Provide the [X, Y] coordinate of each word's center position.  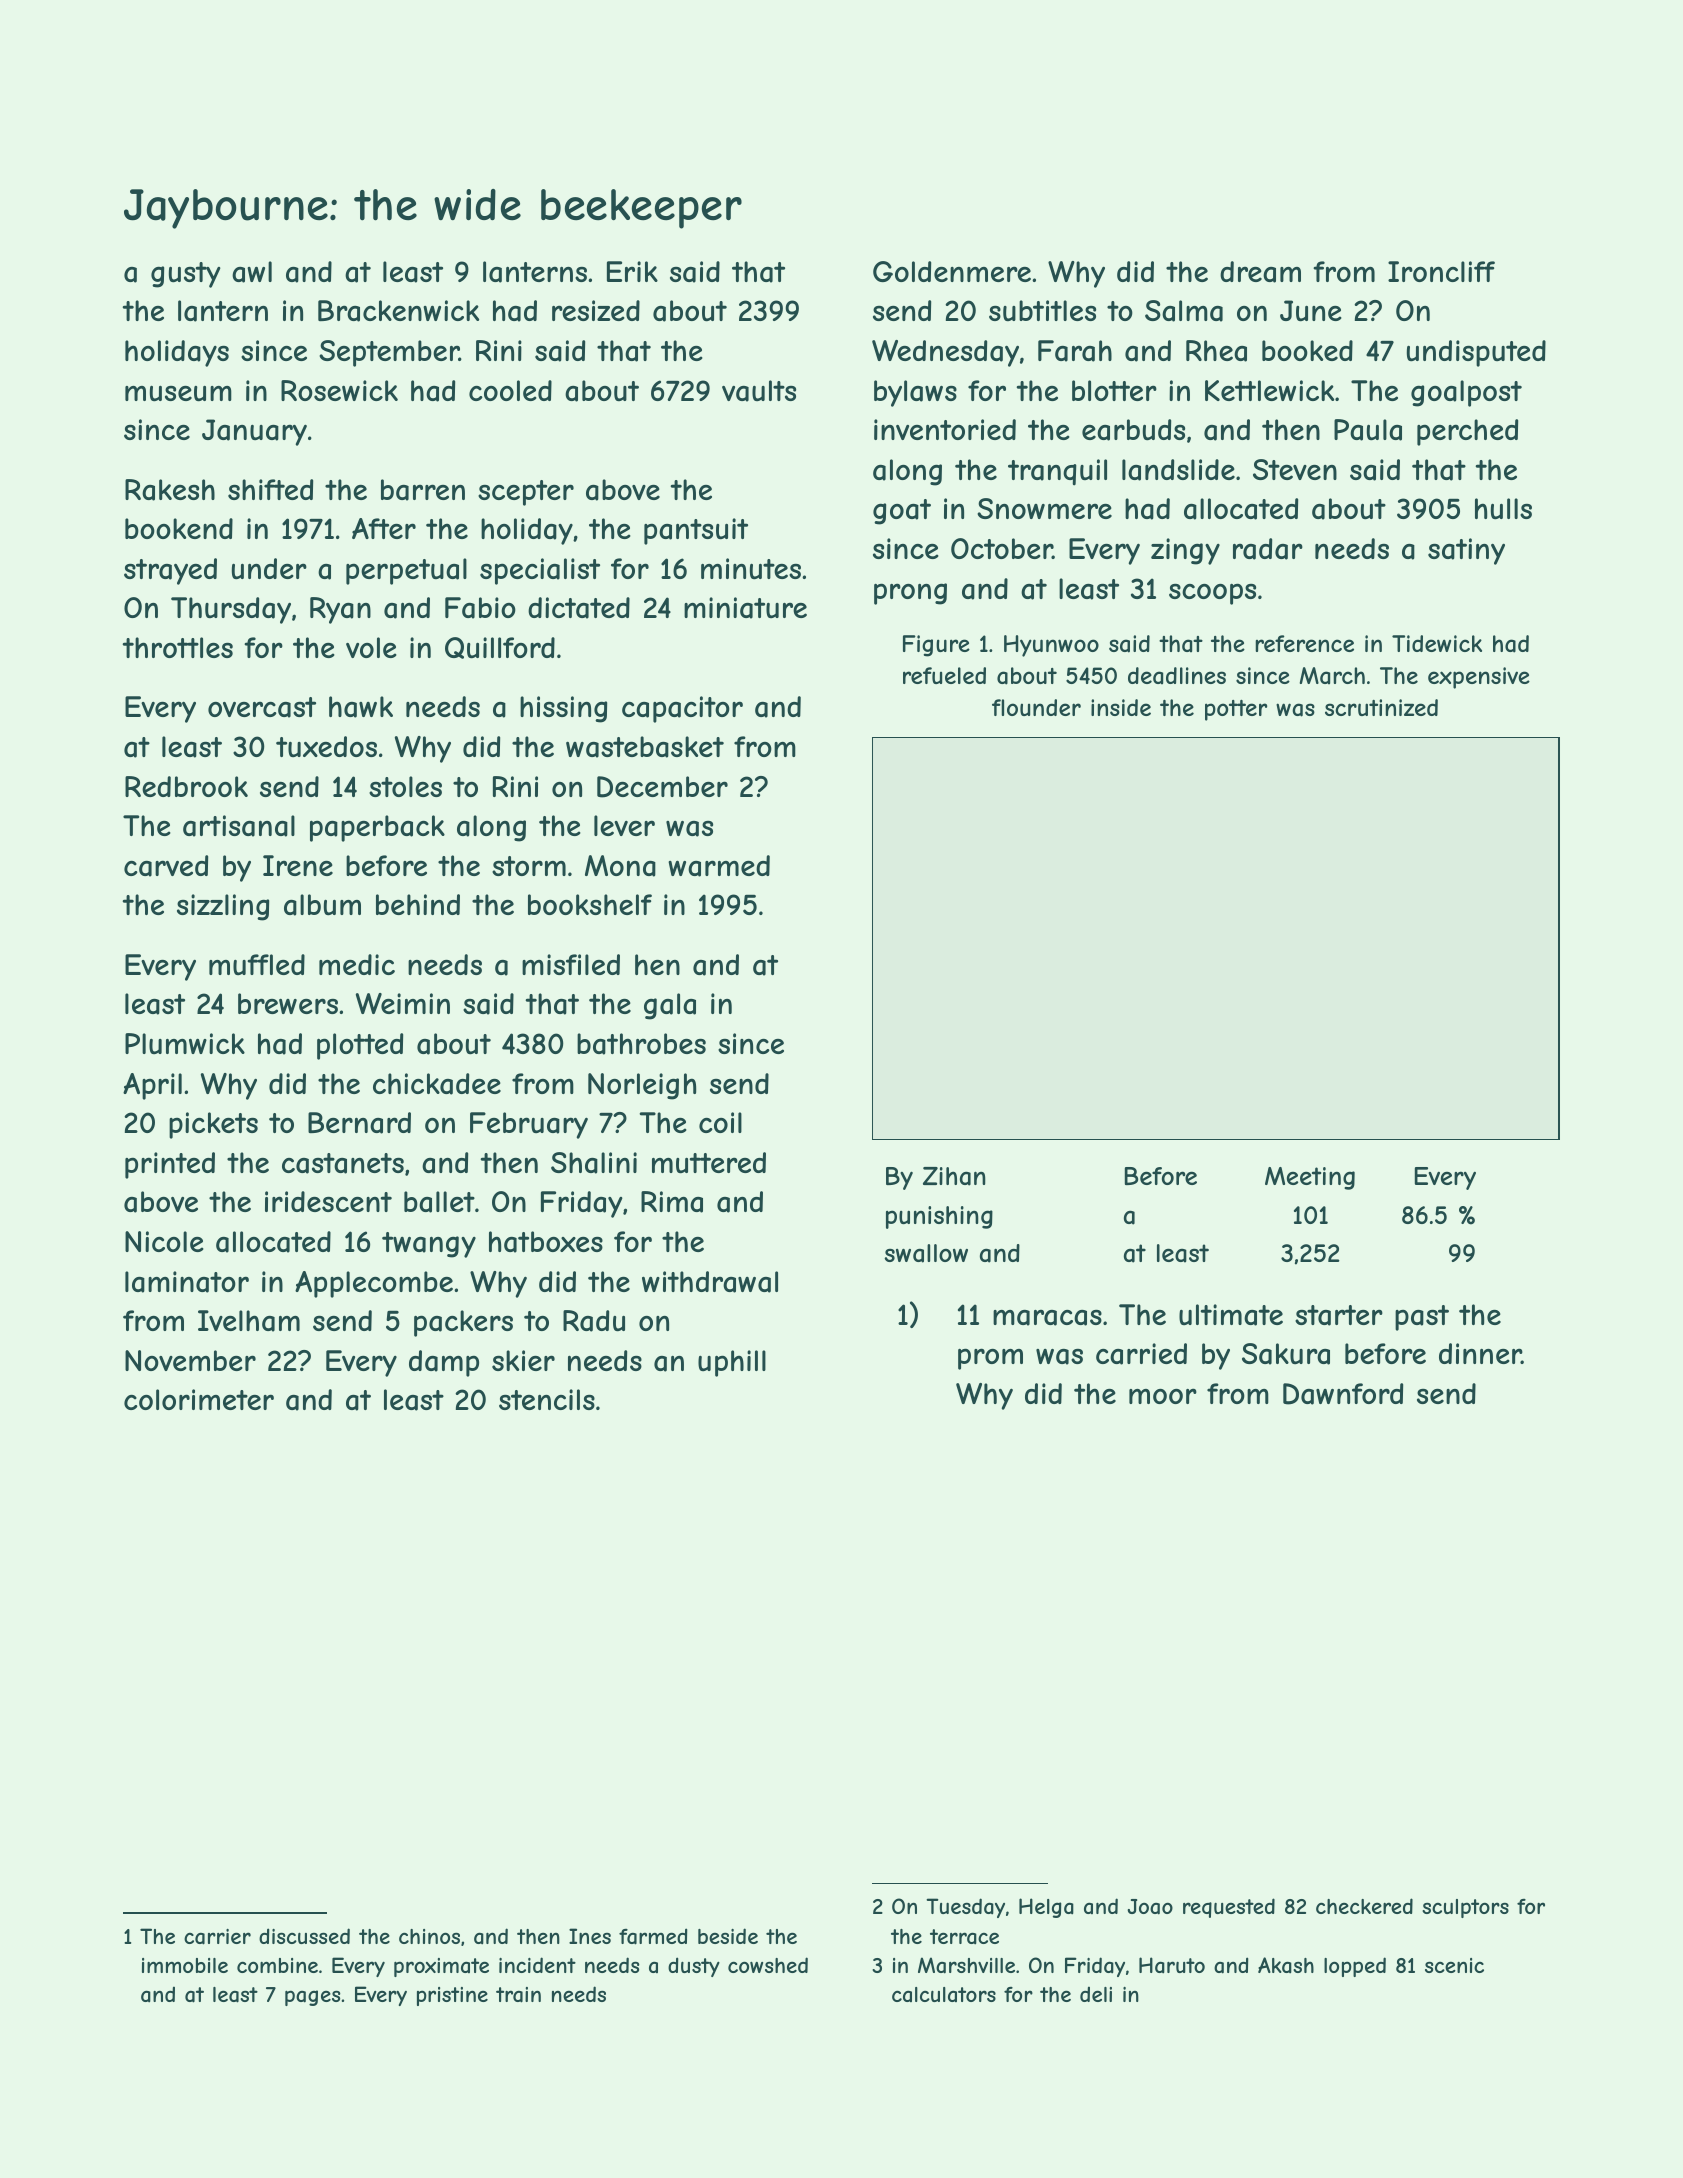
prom [990, 1359]
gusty [186, 275]
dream [1260, 272]
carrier [217, 1937]
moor [1163, 1396]
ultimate [1231, 1315]
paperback [377, 828]
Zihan [954, 1176]
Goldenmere [952, 271]
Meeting [1310, 1178]
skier [523, 1360]
